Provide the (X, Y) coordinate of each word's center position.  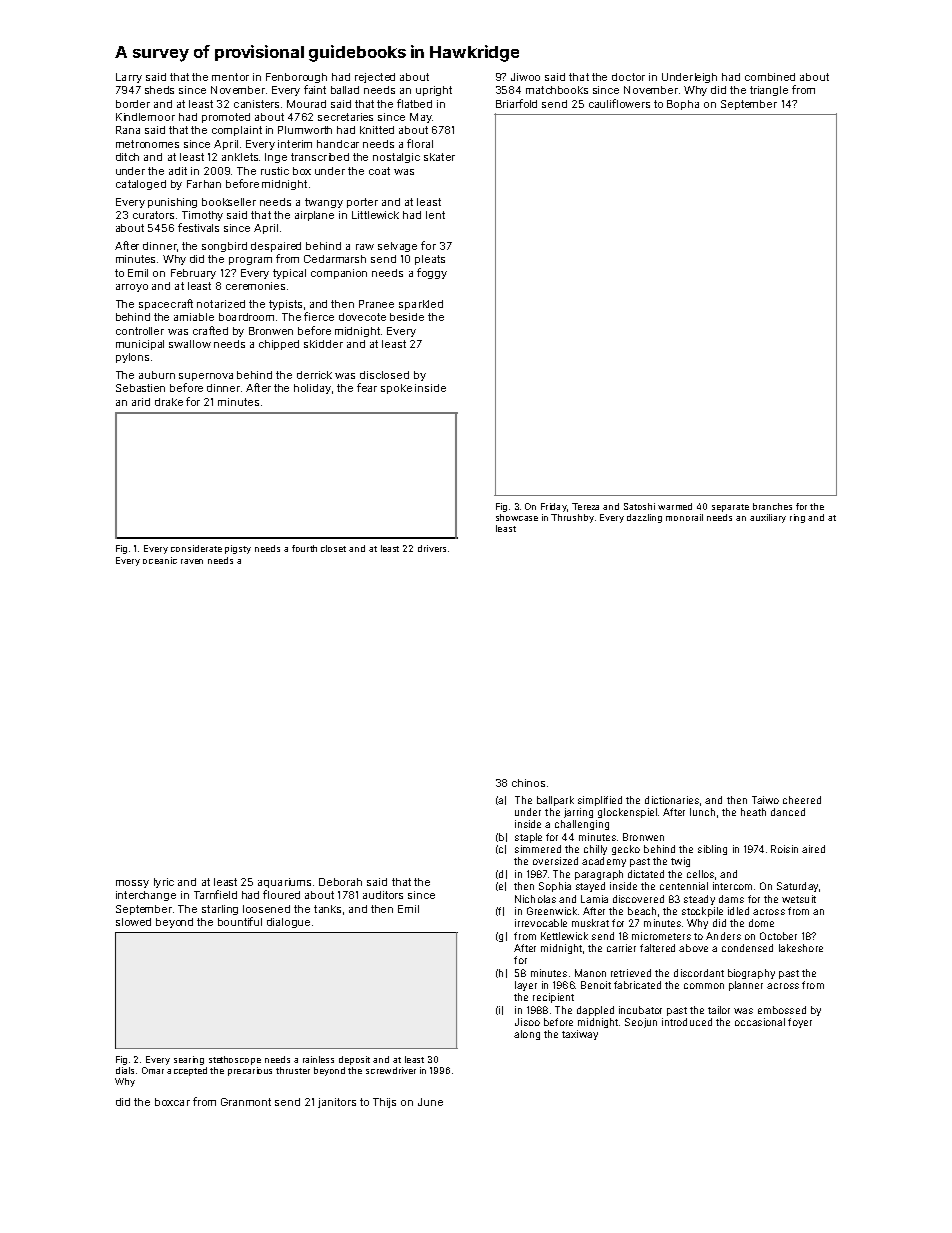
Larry (129, 78)
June (430, 1102)
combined (770, 77)
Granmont (246, 1102)
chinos (528, 783)
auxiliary (768, 518)
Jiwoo (525, 77)
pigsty (238, 549)
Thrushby (572, 518)
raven (192, 561)
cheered (802, 800)
